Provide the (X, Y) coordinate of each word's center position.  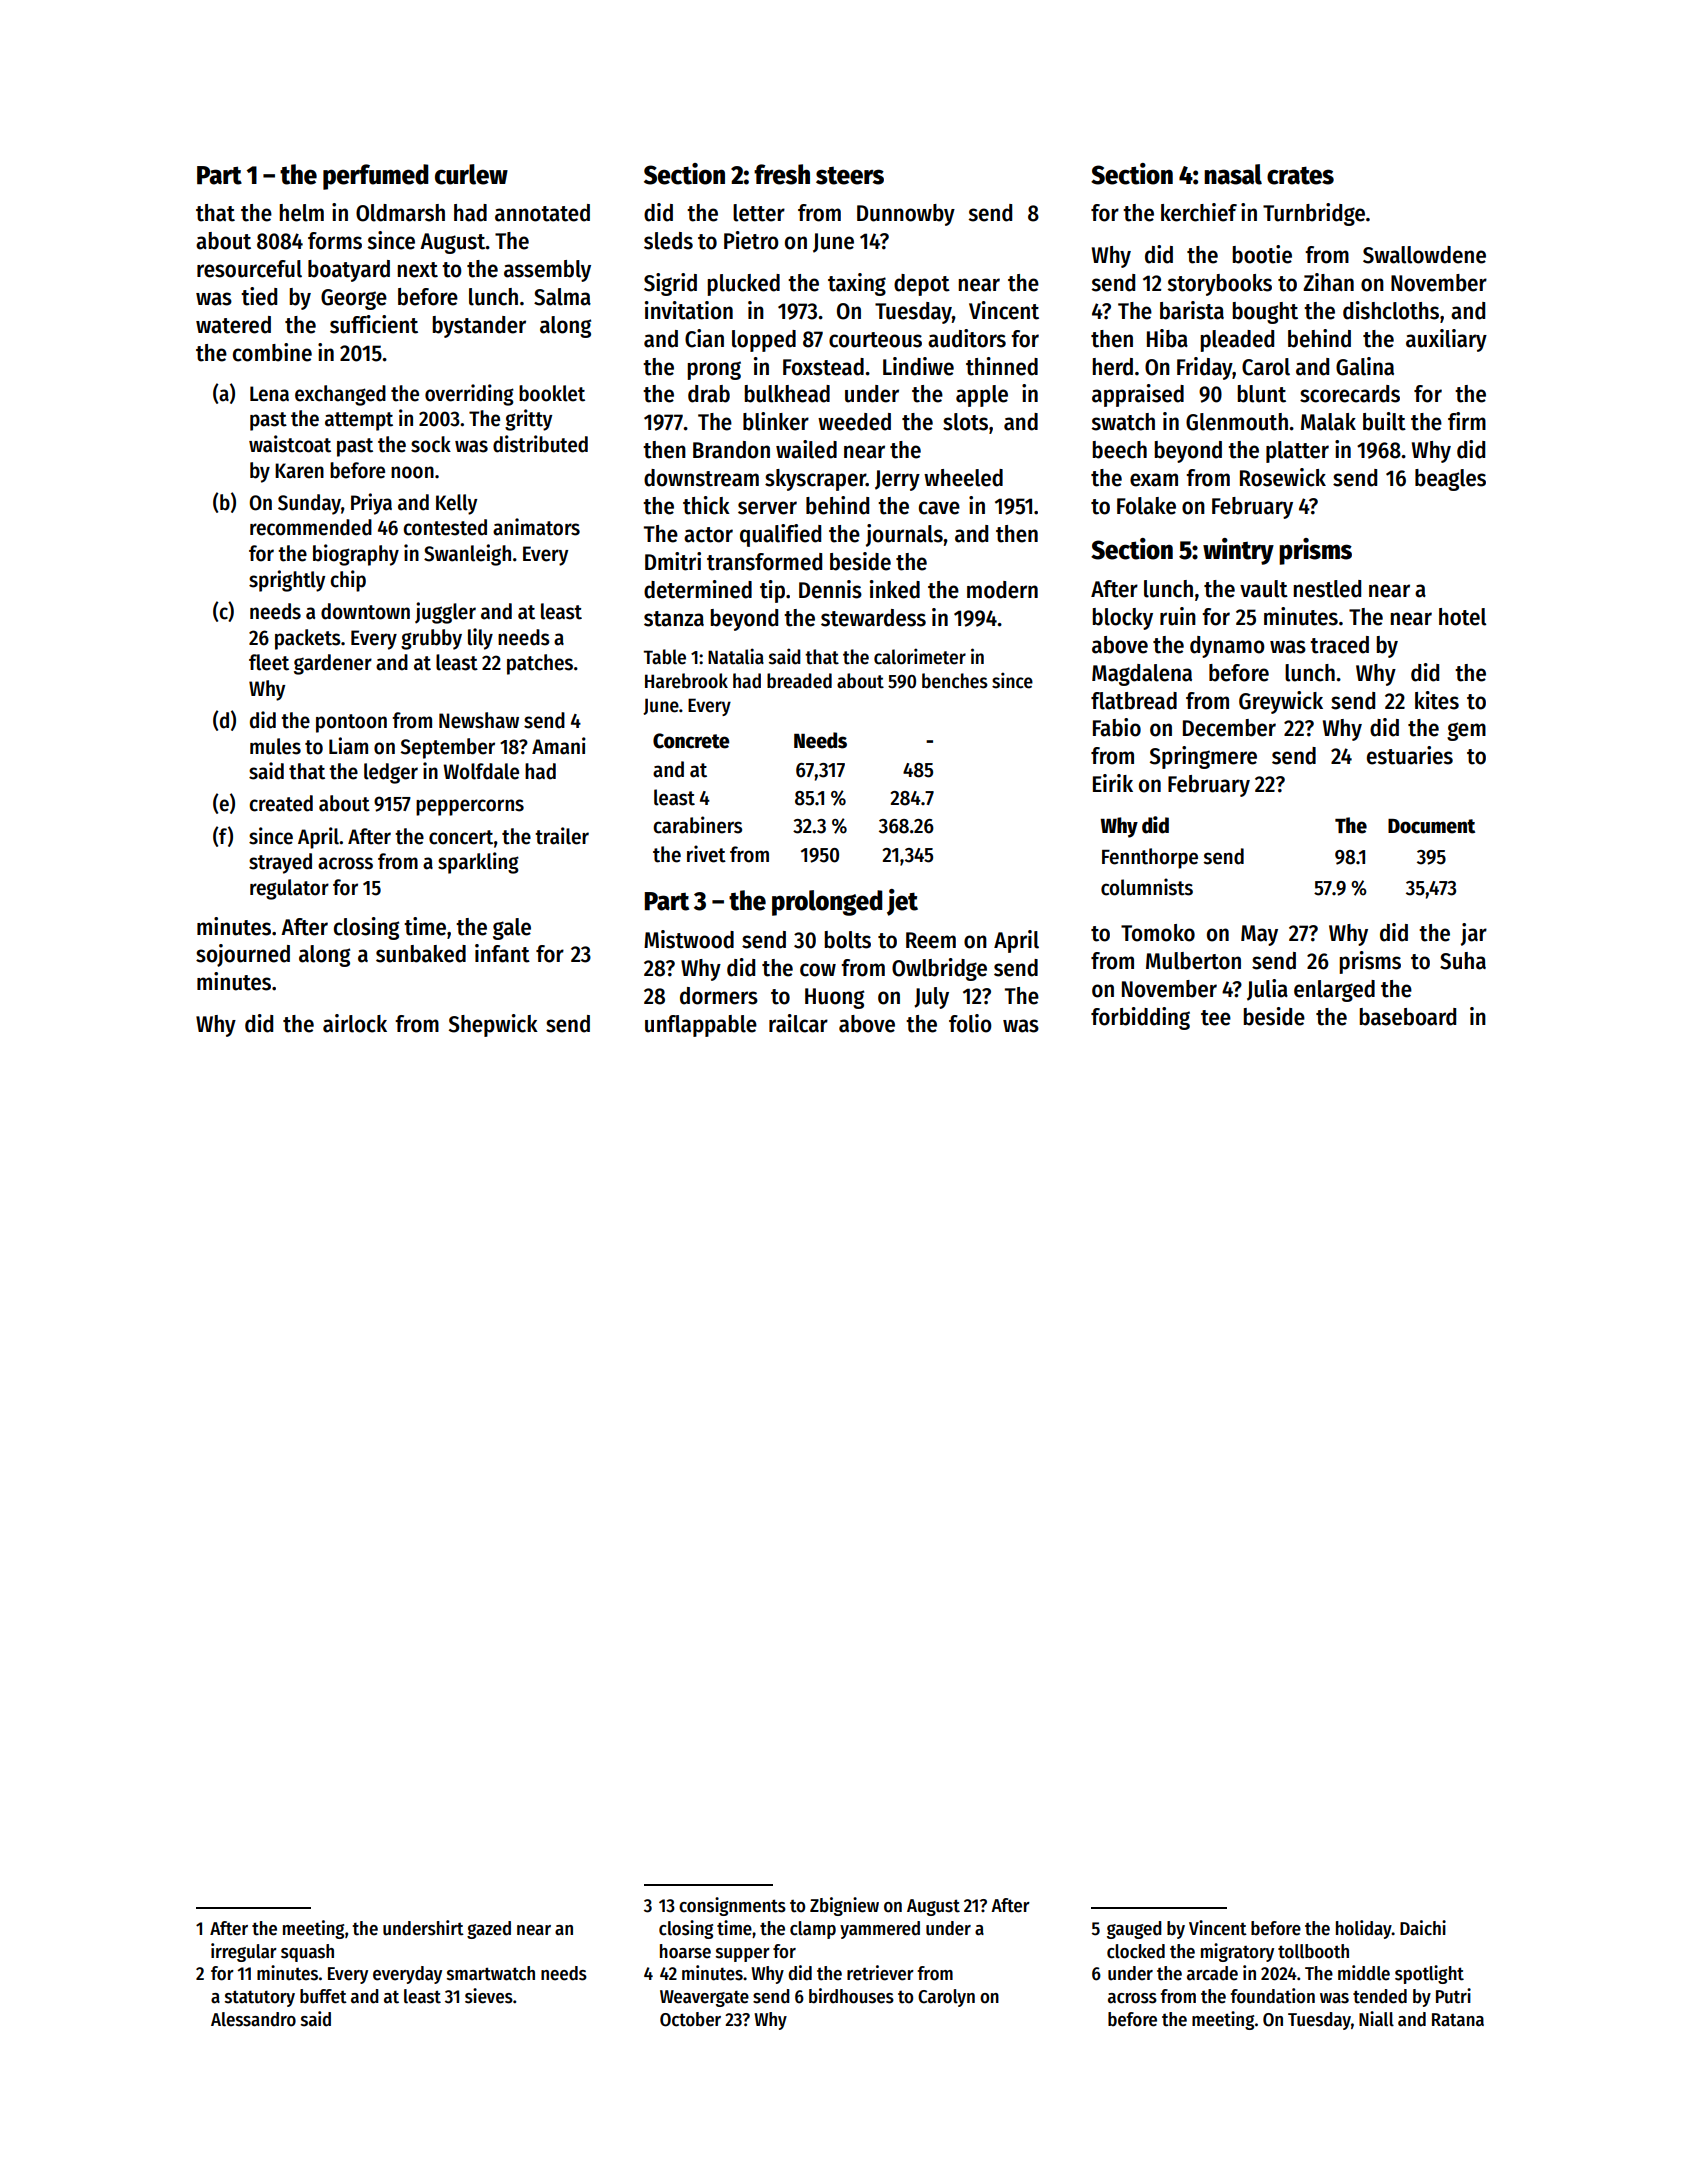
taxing (857, 284)
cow (818, 970)
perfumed (375, 177)
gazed (489, 1930)
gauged (1134, 1930)
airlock (355, 1023)
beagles (1450, 480)
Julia (1267, 990)
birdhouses (851, 1996)
